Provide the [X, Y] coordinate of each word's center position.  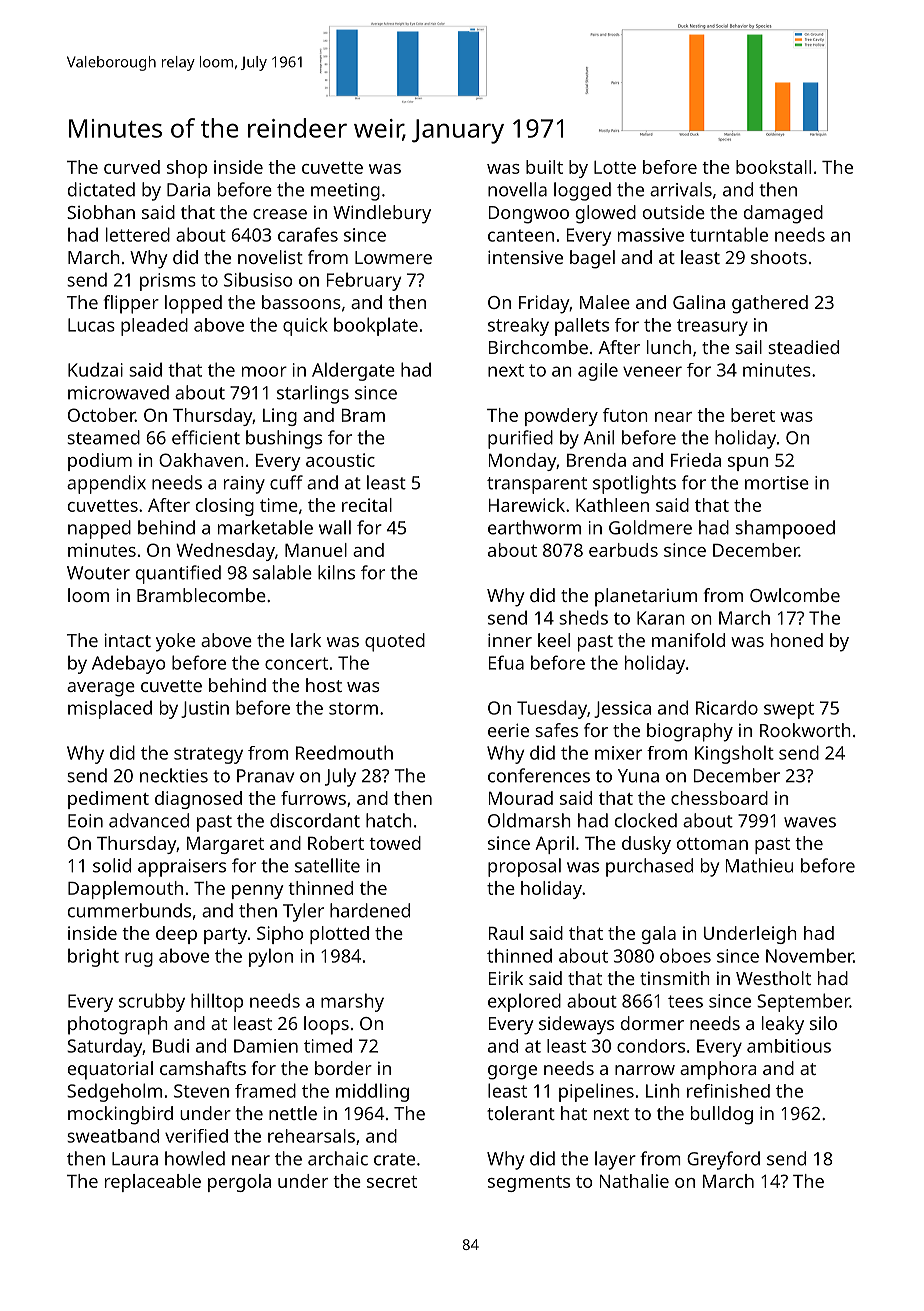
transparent [537, 485]
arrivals [681, 189]
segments [529, 1184]
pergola [239, 1183]
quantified [178, 574]
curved [132, 167]
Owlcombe [795, 595]
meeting [345, 192]
